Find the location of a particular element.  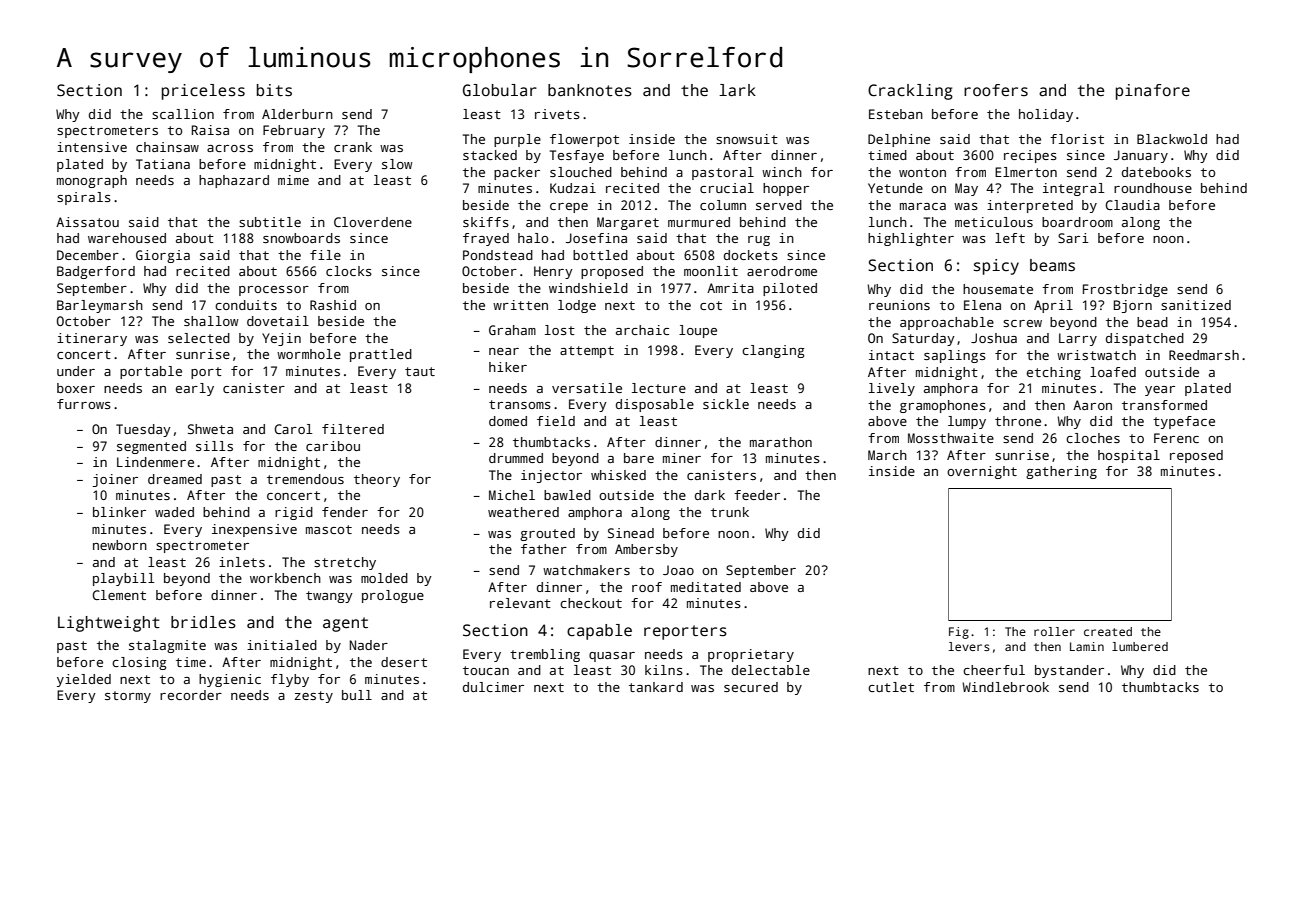

scallion is located at coordinates (183, 114).
